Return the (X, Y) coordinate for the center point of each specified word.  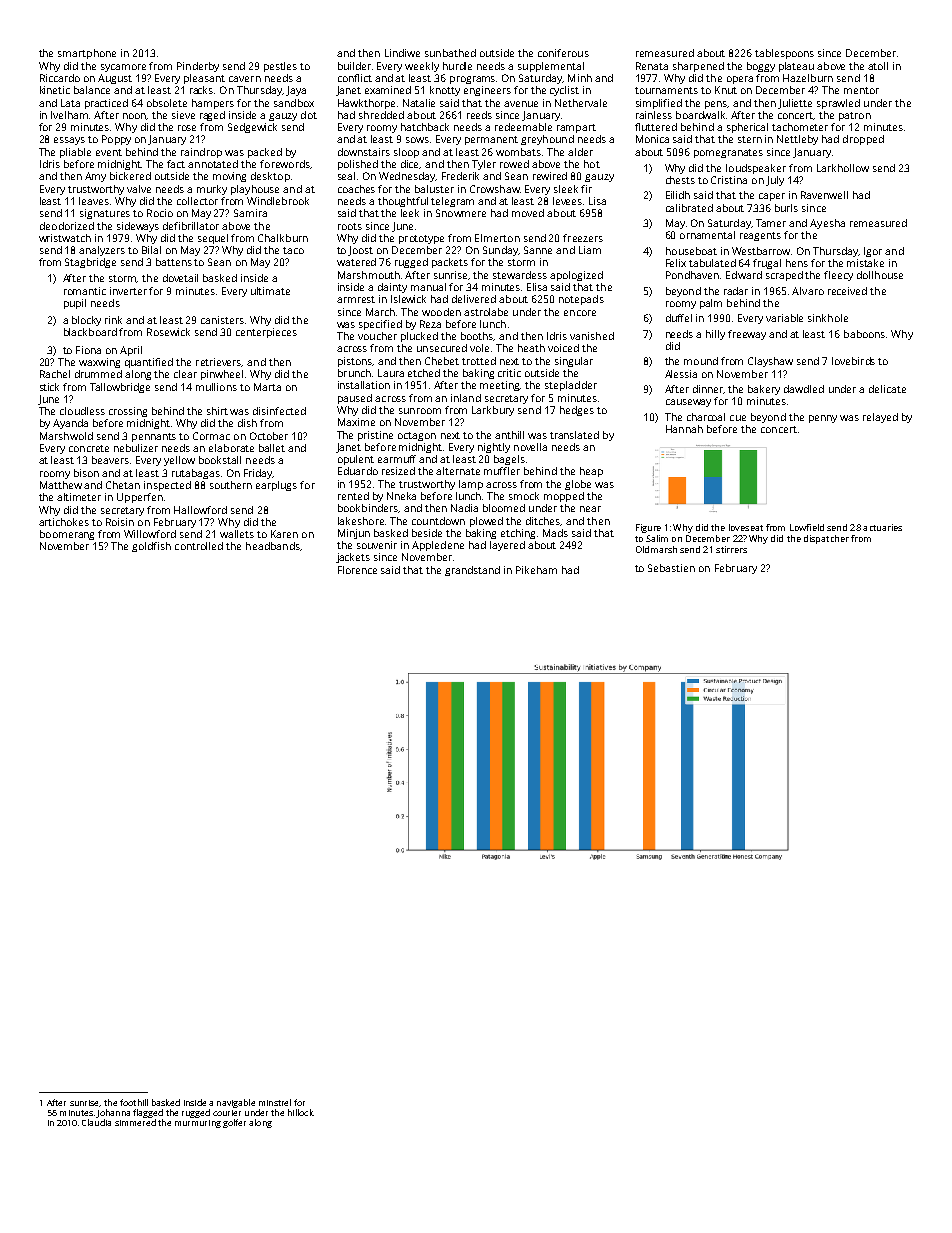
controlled (199, 546)
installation (364, 385)
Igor (873, 252)
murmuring (198, 1124)
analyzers (102, 251)
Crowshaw (495, 189)
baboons (864, 334)
